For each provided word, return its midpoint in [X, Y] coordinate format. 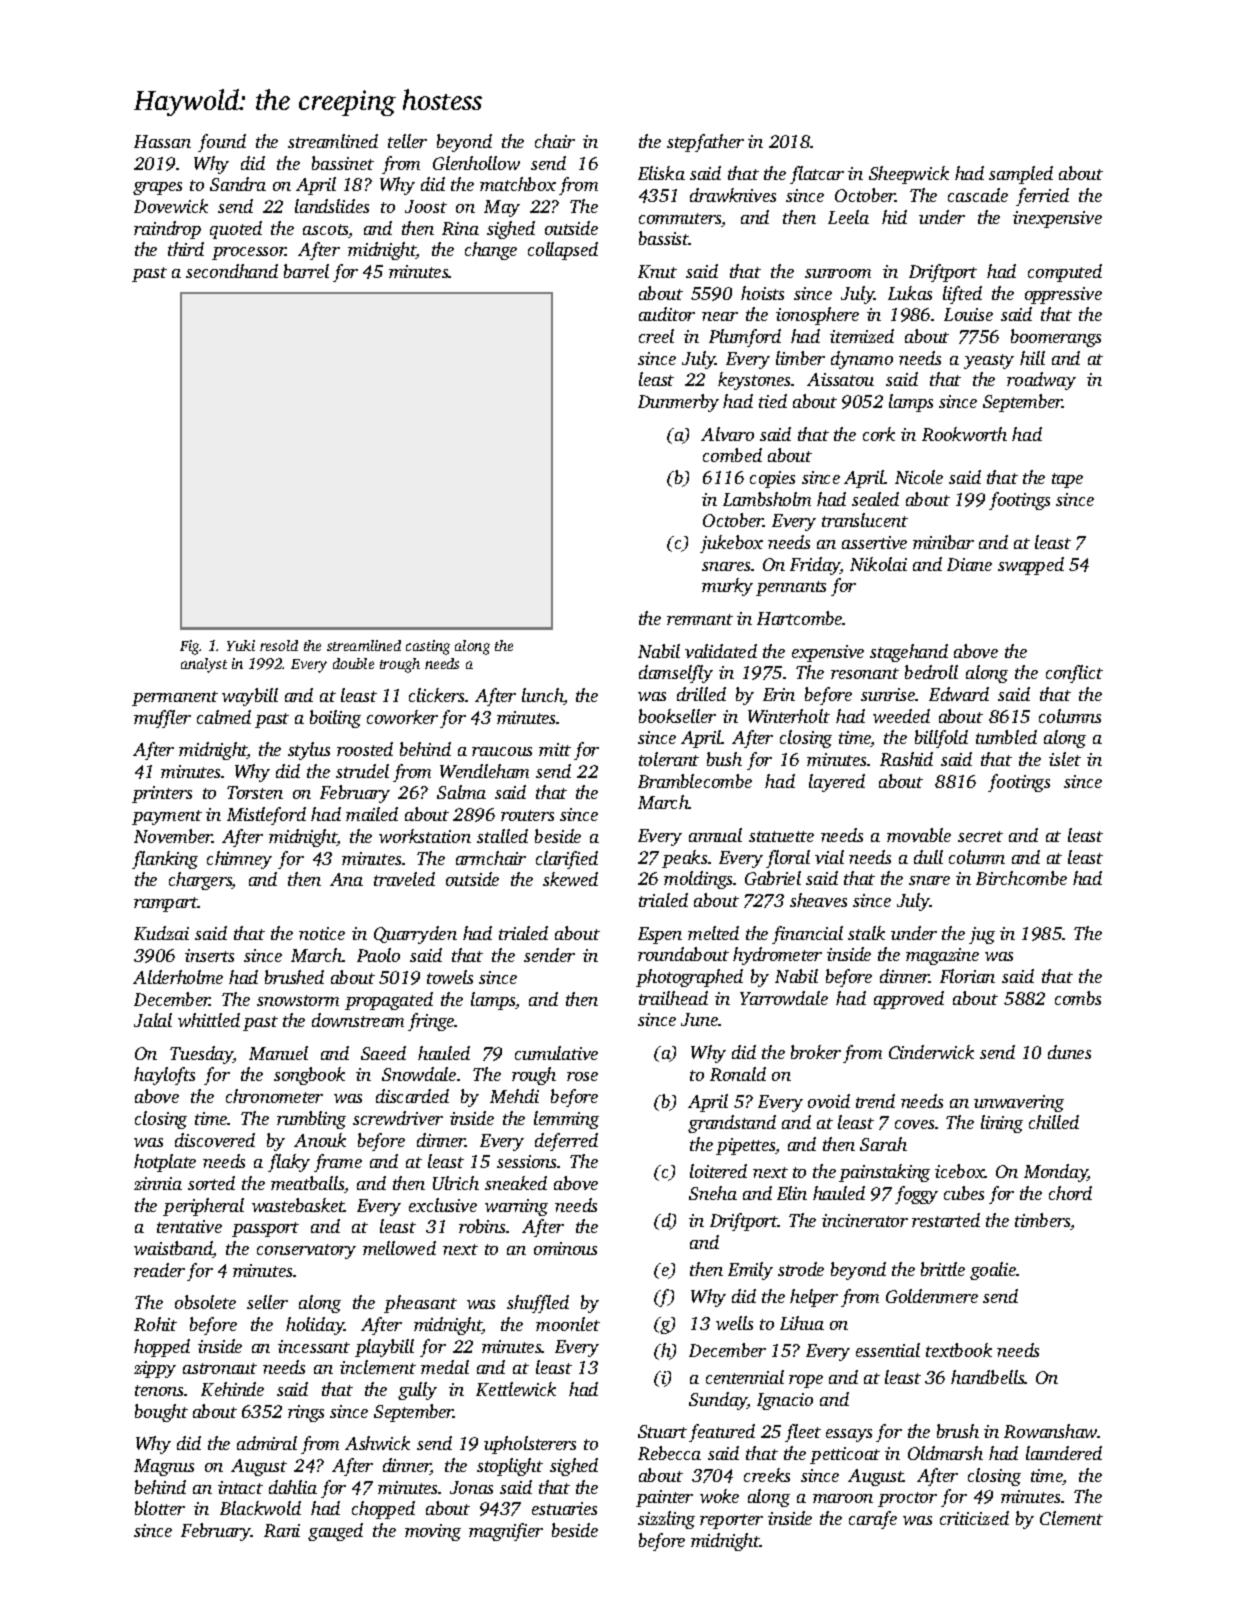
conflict [1074, 674]
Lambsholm [767, 499]
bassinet [343, 163]
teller [407, 141]
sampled [1021, 175]
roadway [1041, 381]
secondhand [232, 271]
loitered [718, 1171]
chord [1070, 1193]
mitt [555, 749]
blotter [160, 1508]
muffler [162, 719]
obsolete [205, 1302]
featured [722, 1433]
